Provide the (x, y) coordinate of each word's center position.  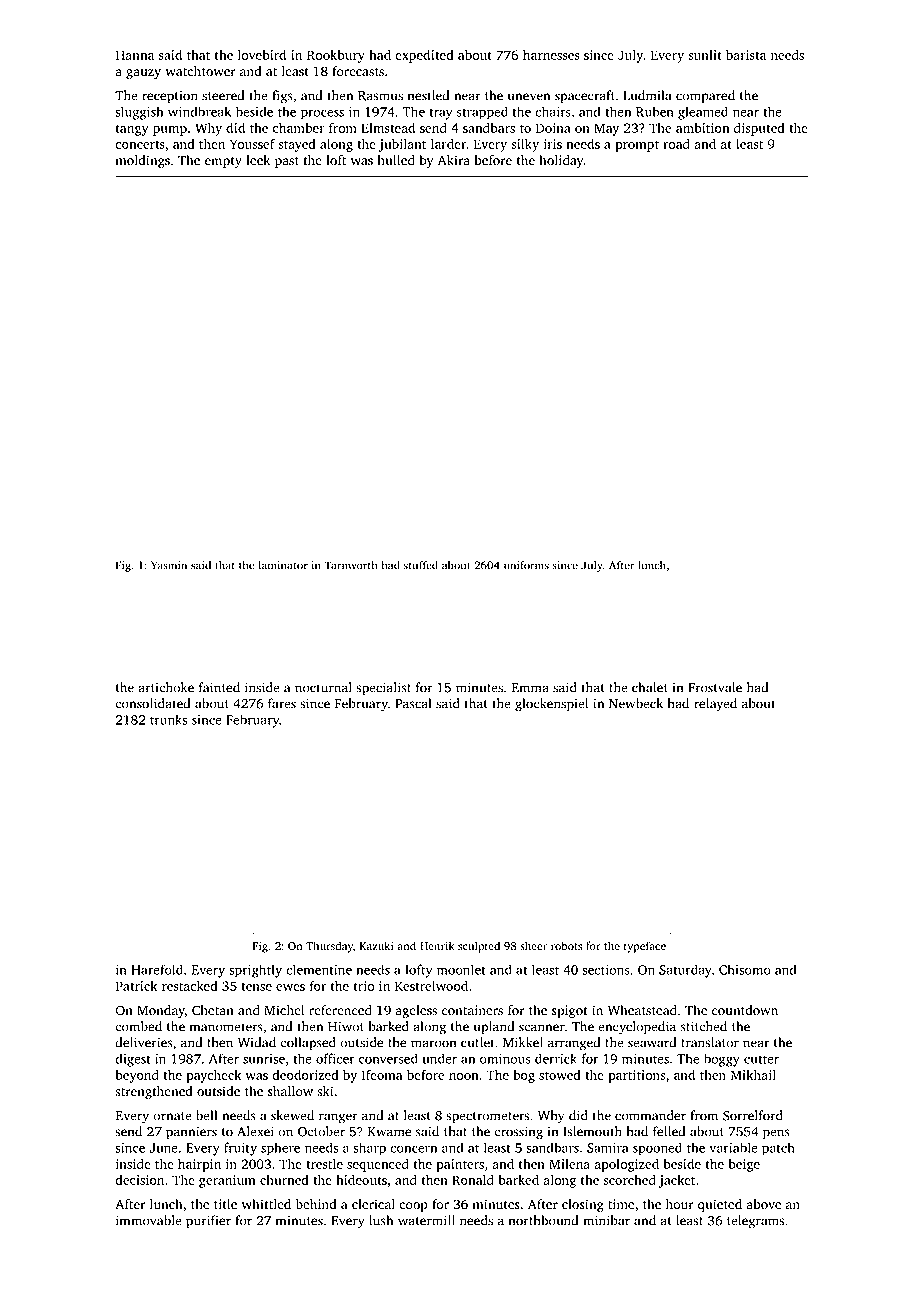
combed (138, 1026)
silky (525, 145)
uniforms (526, 565)
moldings (143, 161)
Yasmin (169, 565)
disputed (759, 129)
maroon (433, 1044)
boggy (722, 1060)
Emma (530, 688)
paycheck (213, 1076)
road (676, 144)
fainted (219, 687)
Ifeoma (382, 1074)
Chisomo (745, 969)
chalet (650, 687)
